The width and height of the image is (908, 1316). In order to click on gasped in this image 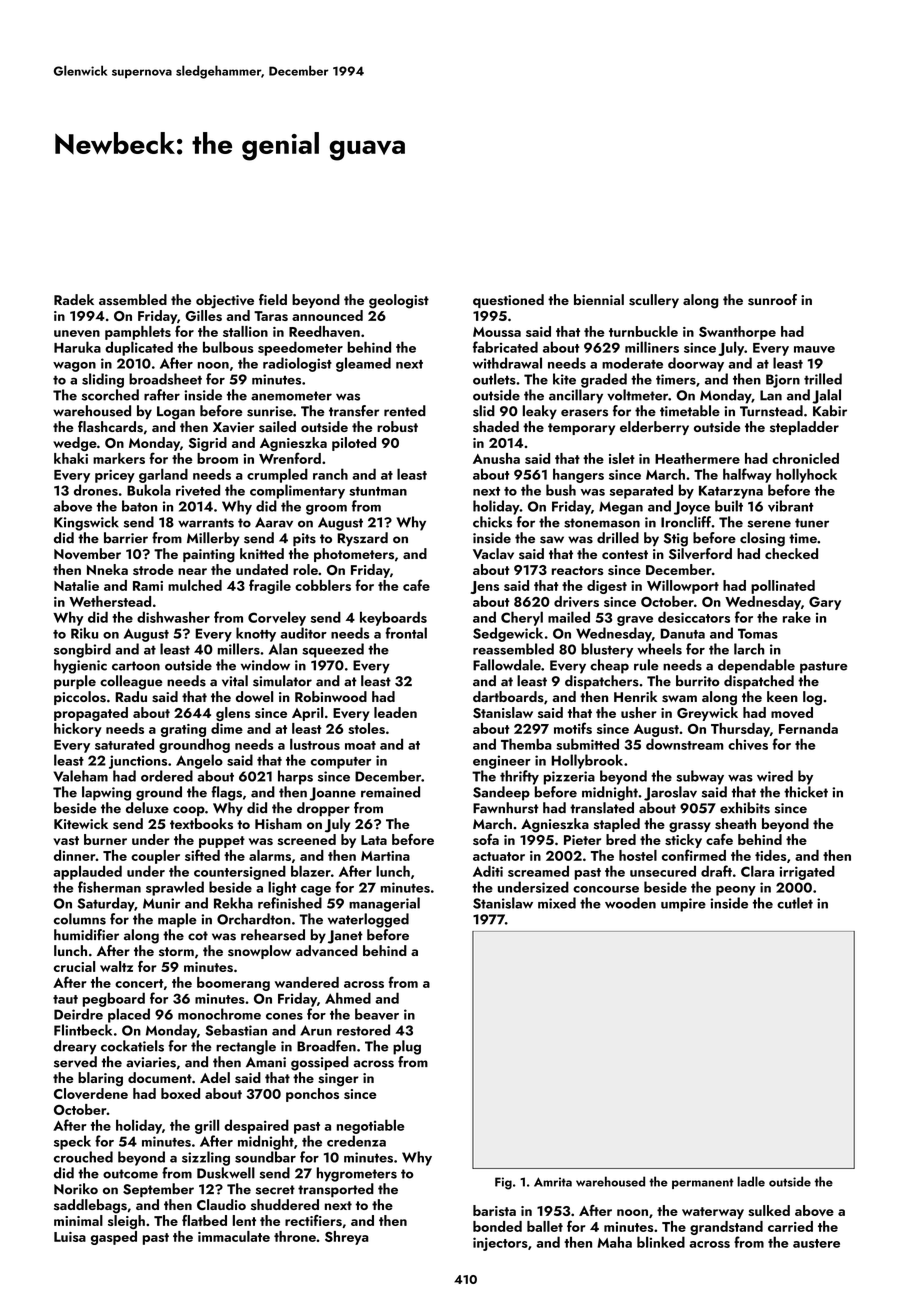, I will do `click(114, 1238)`.
